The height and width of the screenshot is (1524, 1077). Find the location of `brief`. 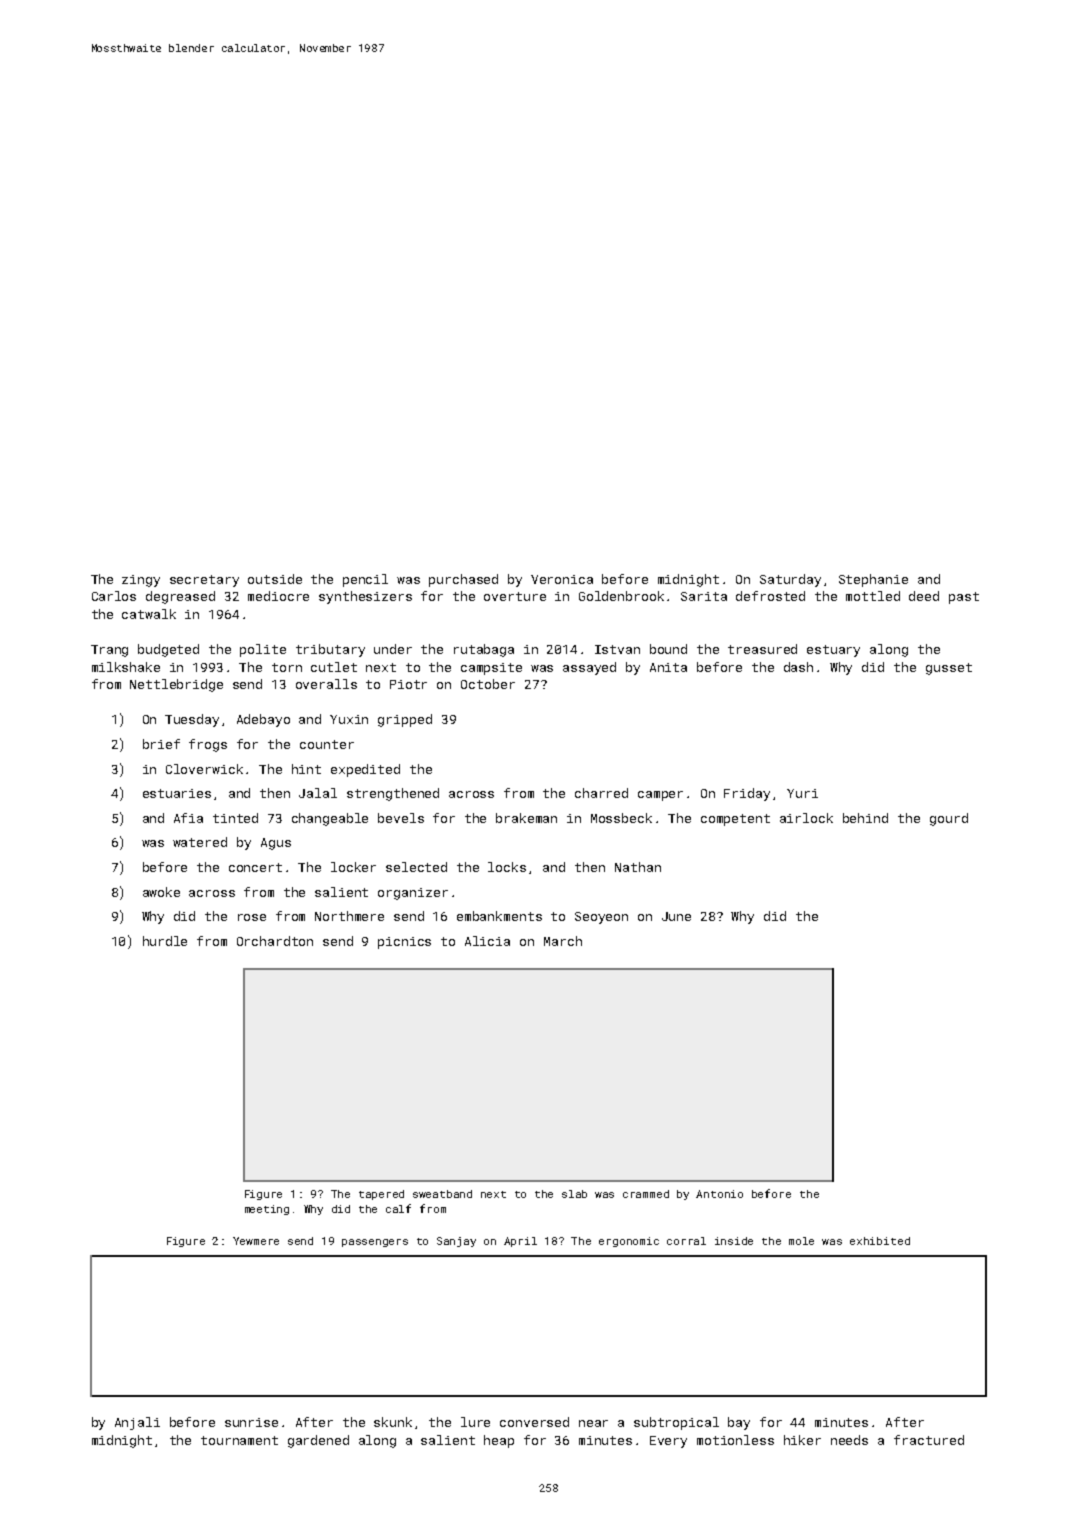

brief is located at coordinates (161, 744).
